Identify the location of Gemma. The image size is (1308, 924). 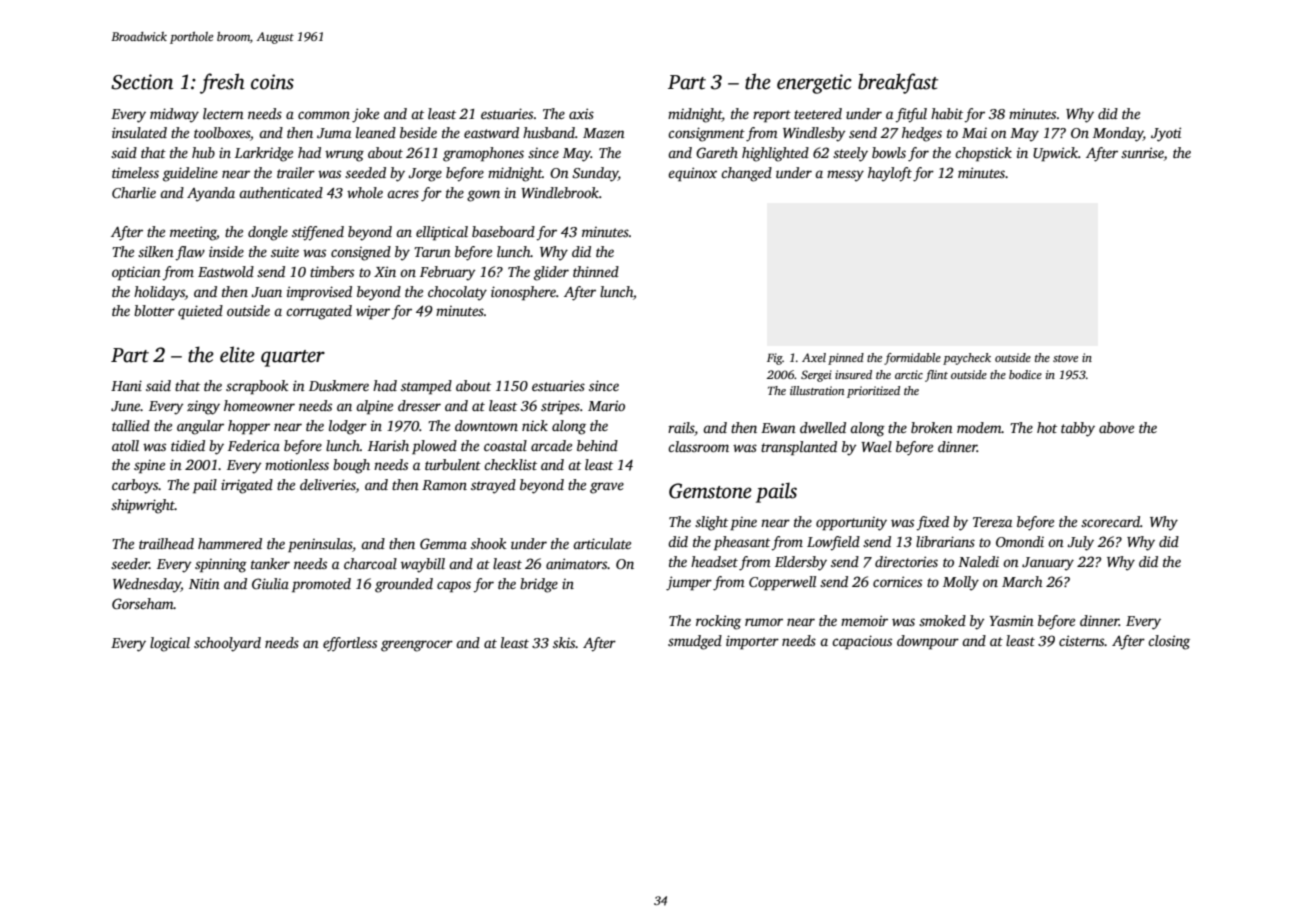
(443, 543).
